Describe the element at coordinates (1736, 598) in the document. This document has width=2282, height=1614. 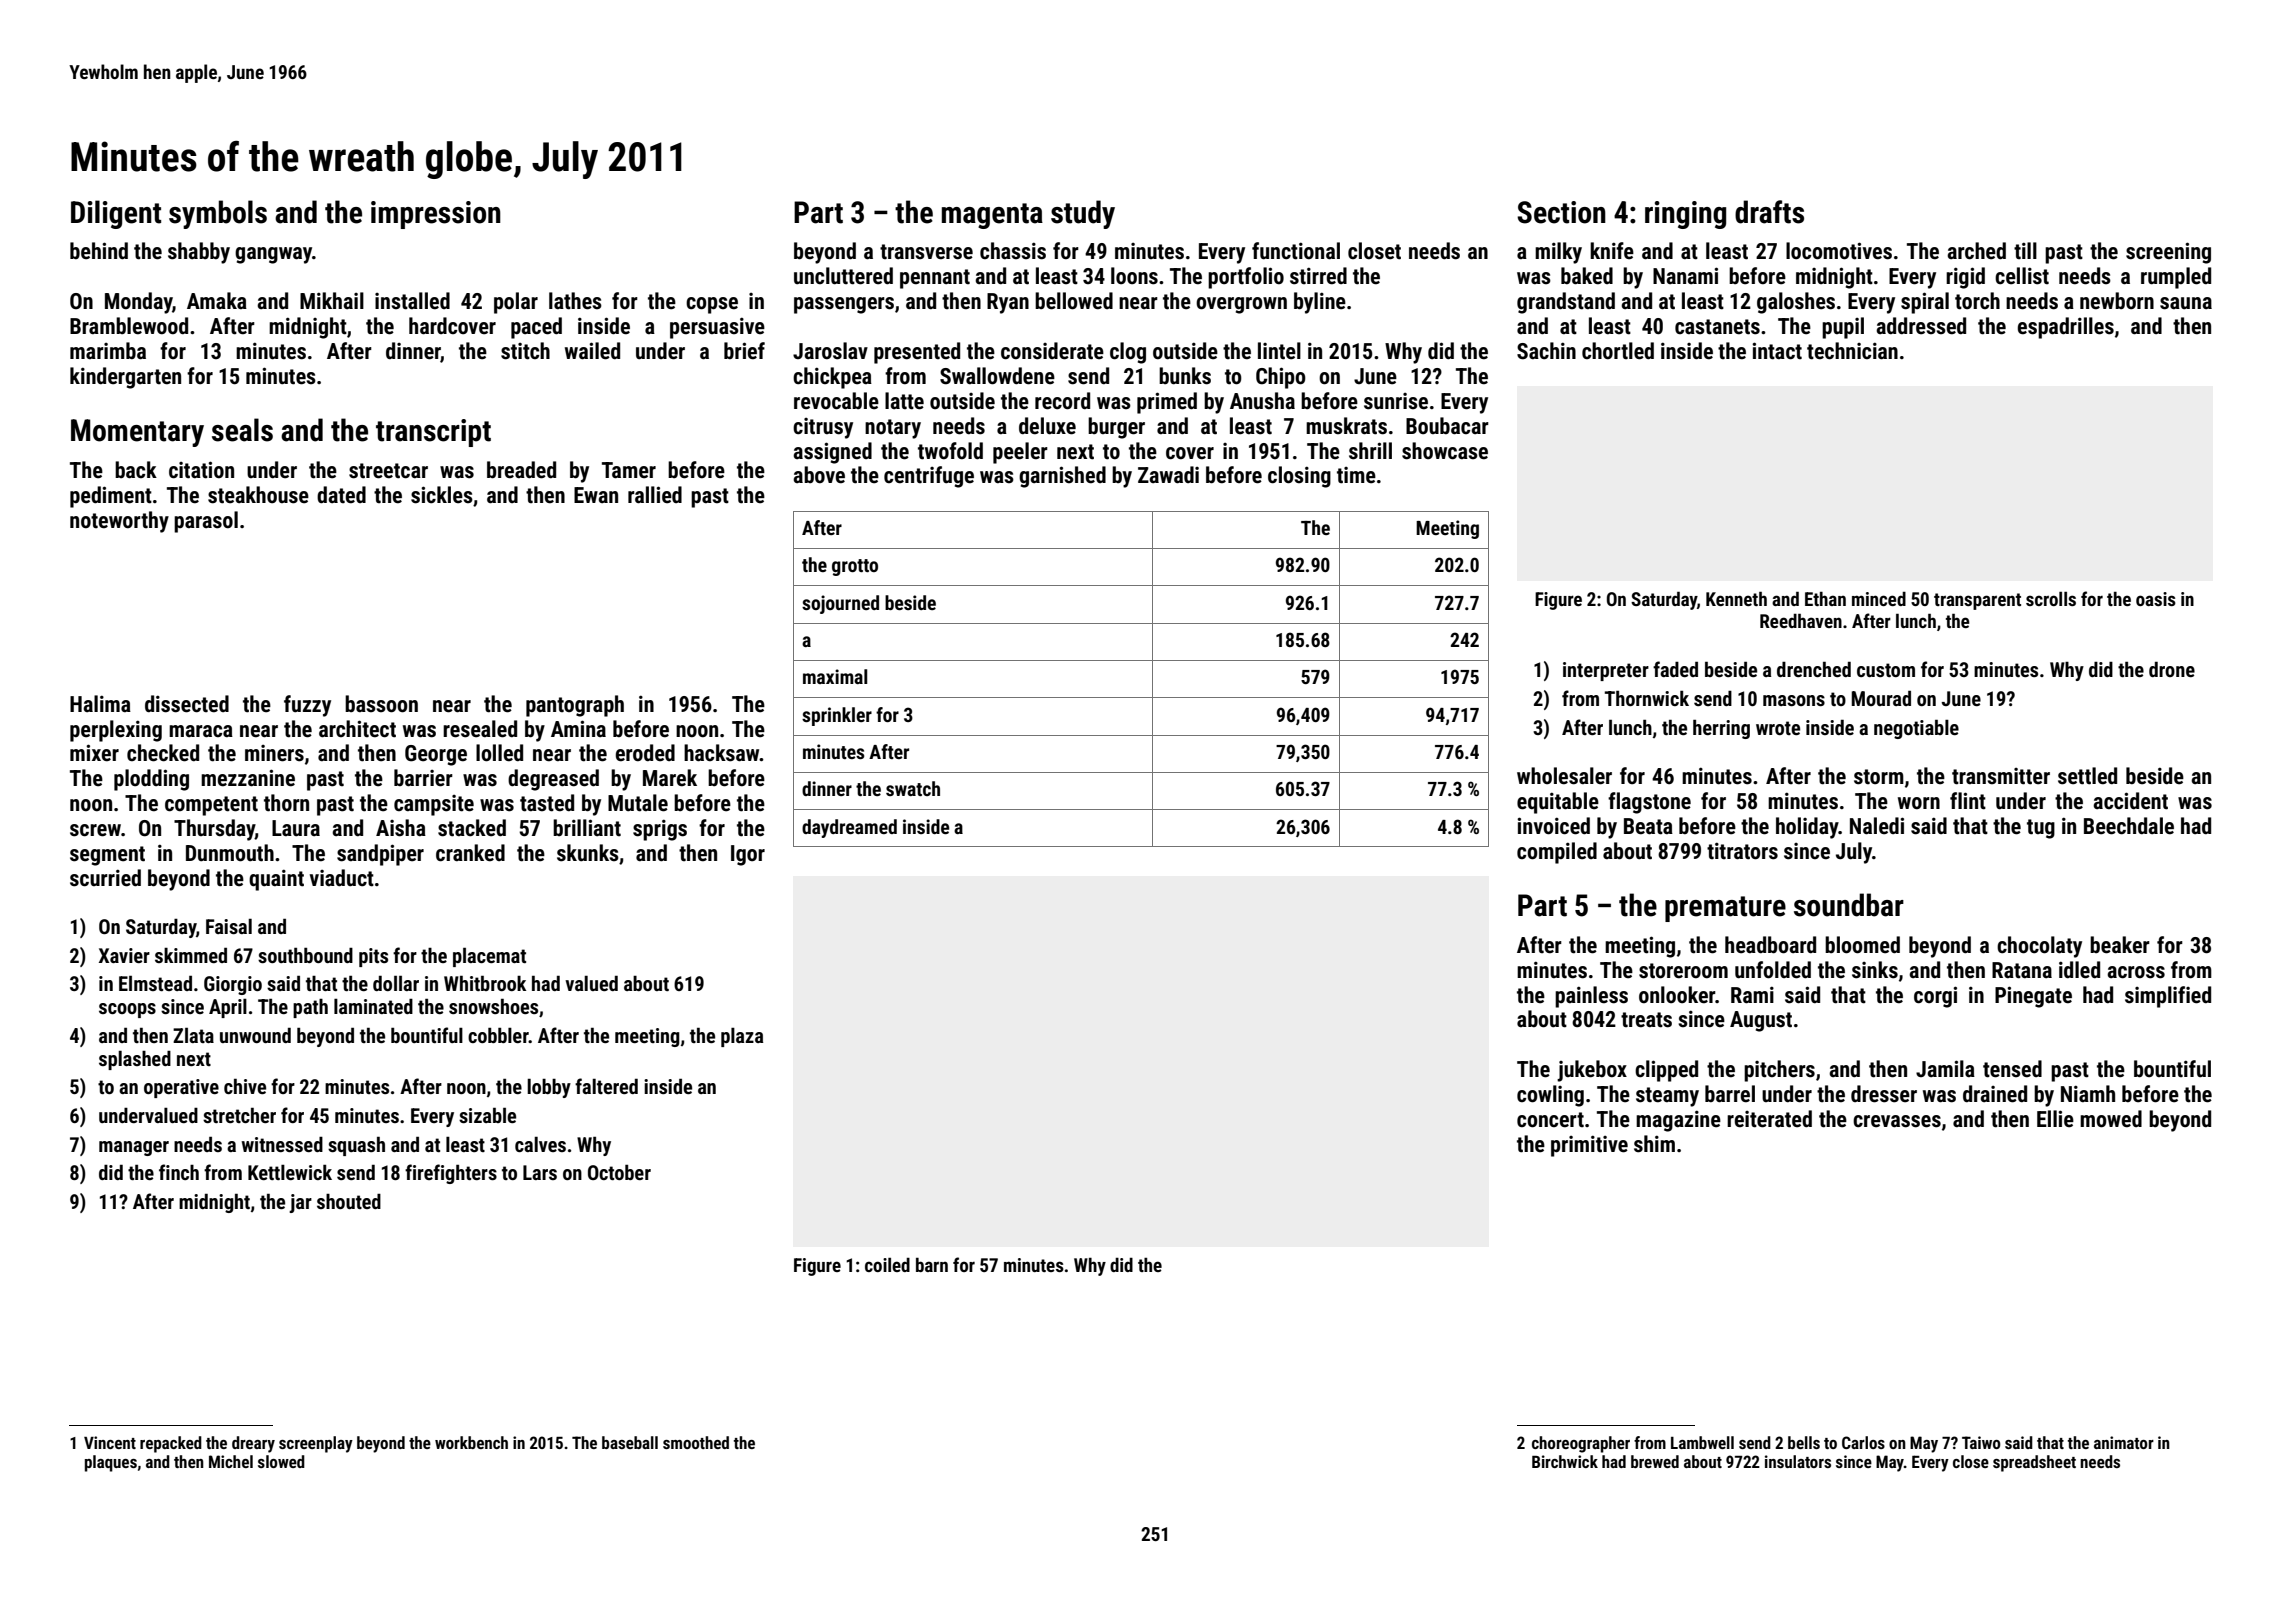
I see `Kenneth` at that location.
